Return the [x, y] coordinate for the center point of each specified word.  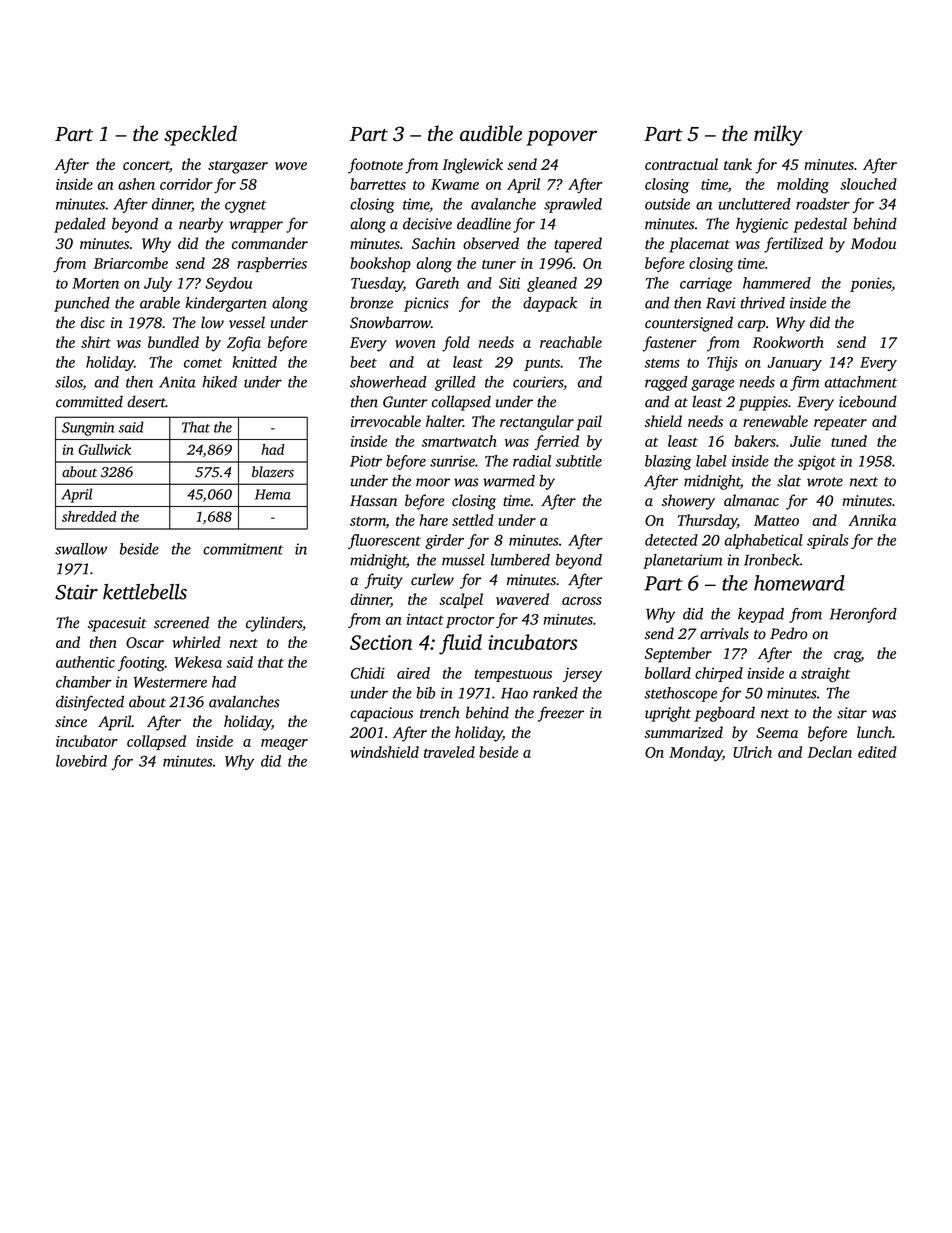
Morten [95, 283]
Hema [273, 494]
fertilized [793, 245]
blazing [668, 462]
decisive [427, 224]
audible [491, 133]
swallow [81, 549]
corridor [186, 184]
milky [778, 135]
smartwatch [459, 441]
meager [284, 745]
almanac [751, 500]
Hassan [373, 501]
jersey [582, 675]
